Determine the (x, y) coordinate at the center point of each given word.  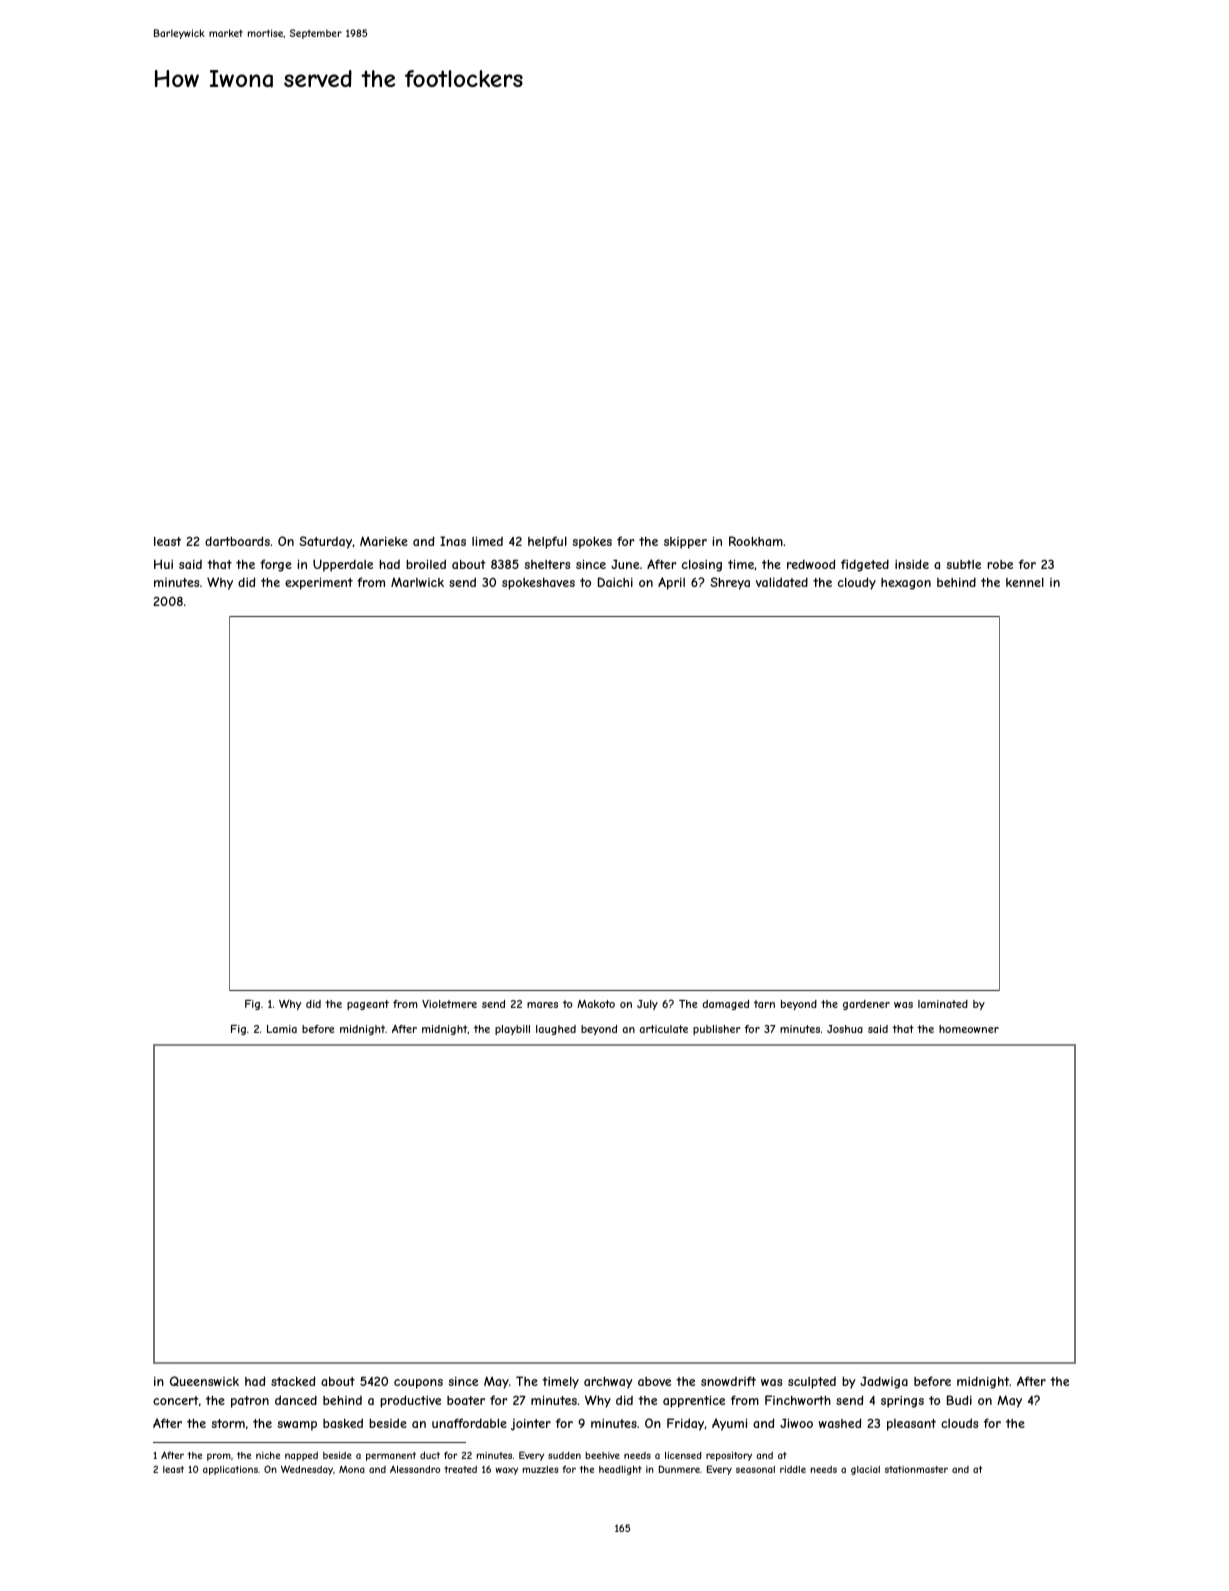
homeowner (969, 1029)
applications (230, 1470)
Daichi (615, 582)
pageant (368, 1005)
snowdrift (728, 1381)
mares (542, 1005)
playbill (512, 1030)
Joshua (845, 1029)
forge (276, 565)
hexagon (906, 584)
